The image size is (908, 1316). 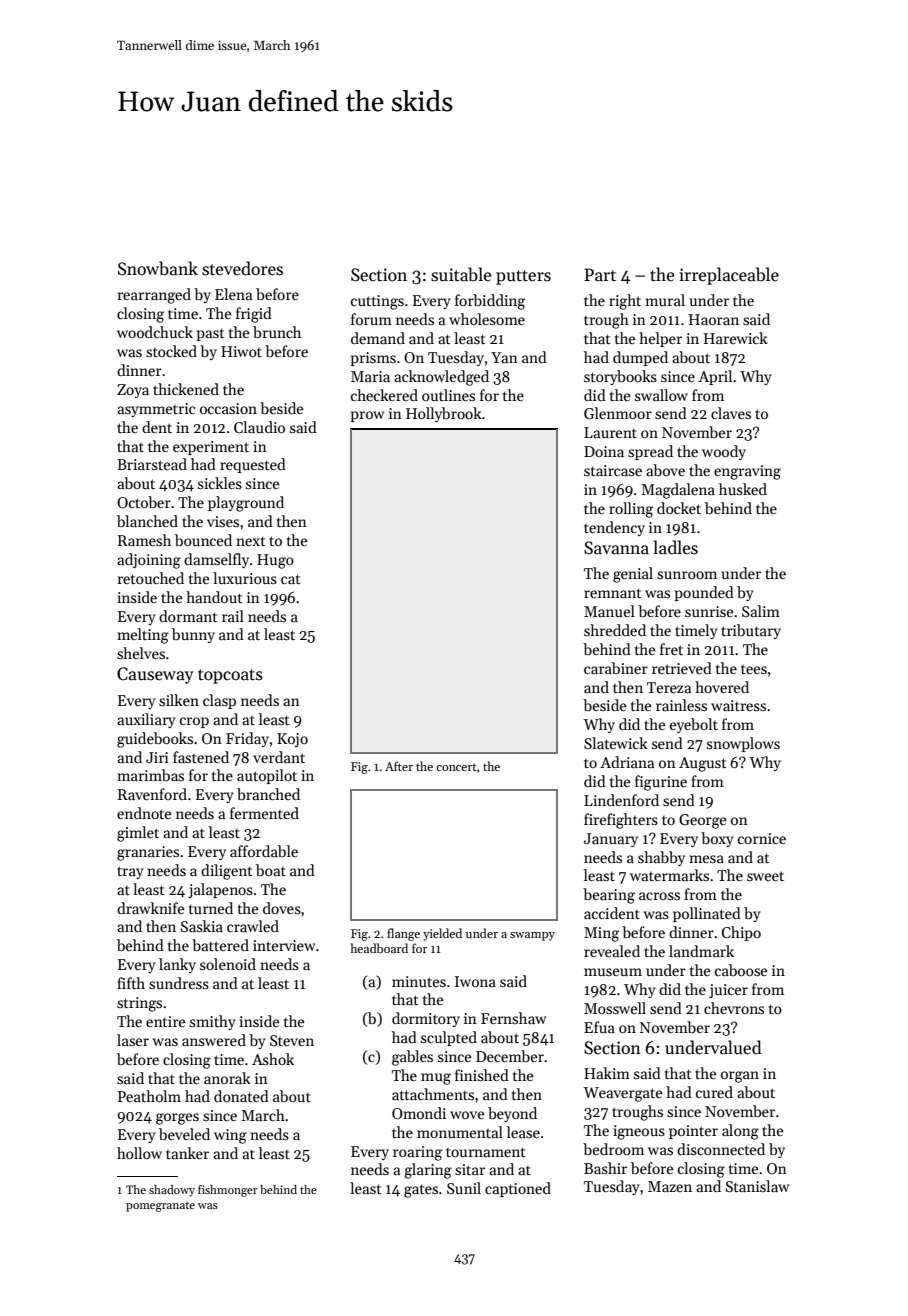 What do you see at coordinates (187, 1153) in the image?
I see `tanker` at bounding box center [187, 1153].
